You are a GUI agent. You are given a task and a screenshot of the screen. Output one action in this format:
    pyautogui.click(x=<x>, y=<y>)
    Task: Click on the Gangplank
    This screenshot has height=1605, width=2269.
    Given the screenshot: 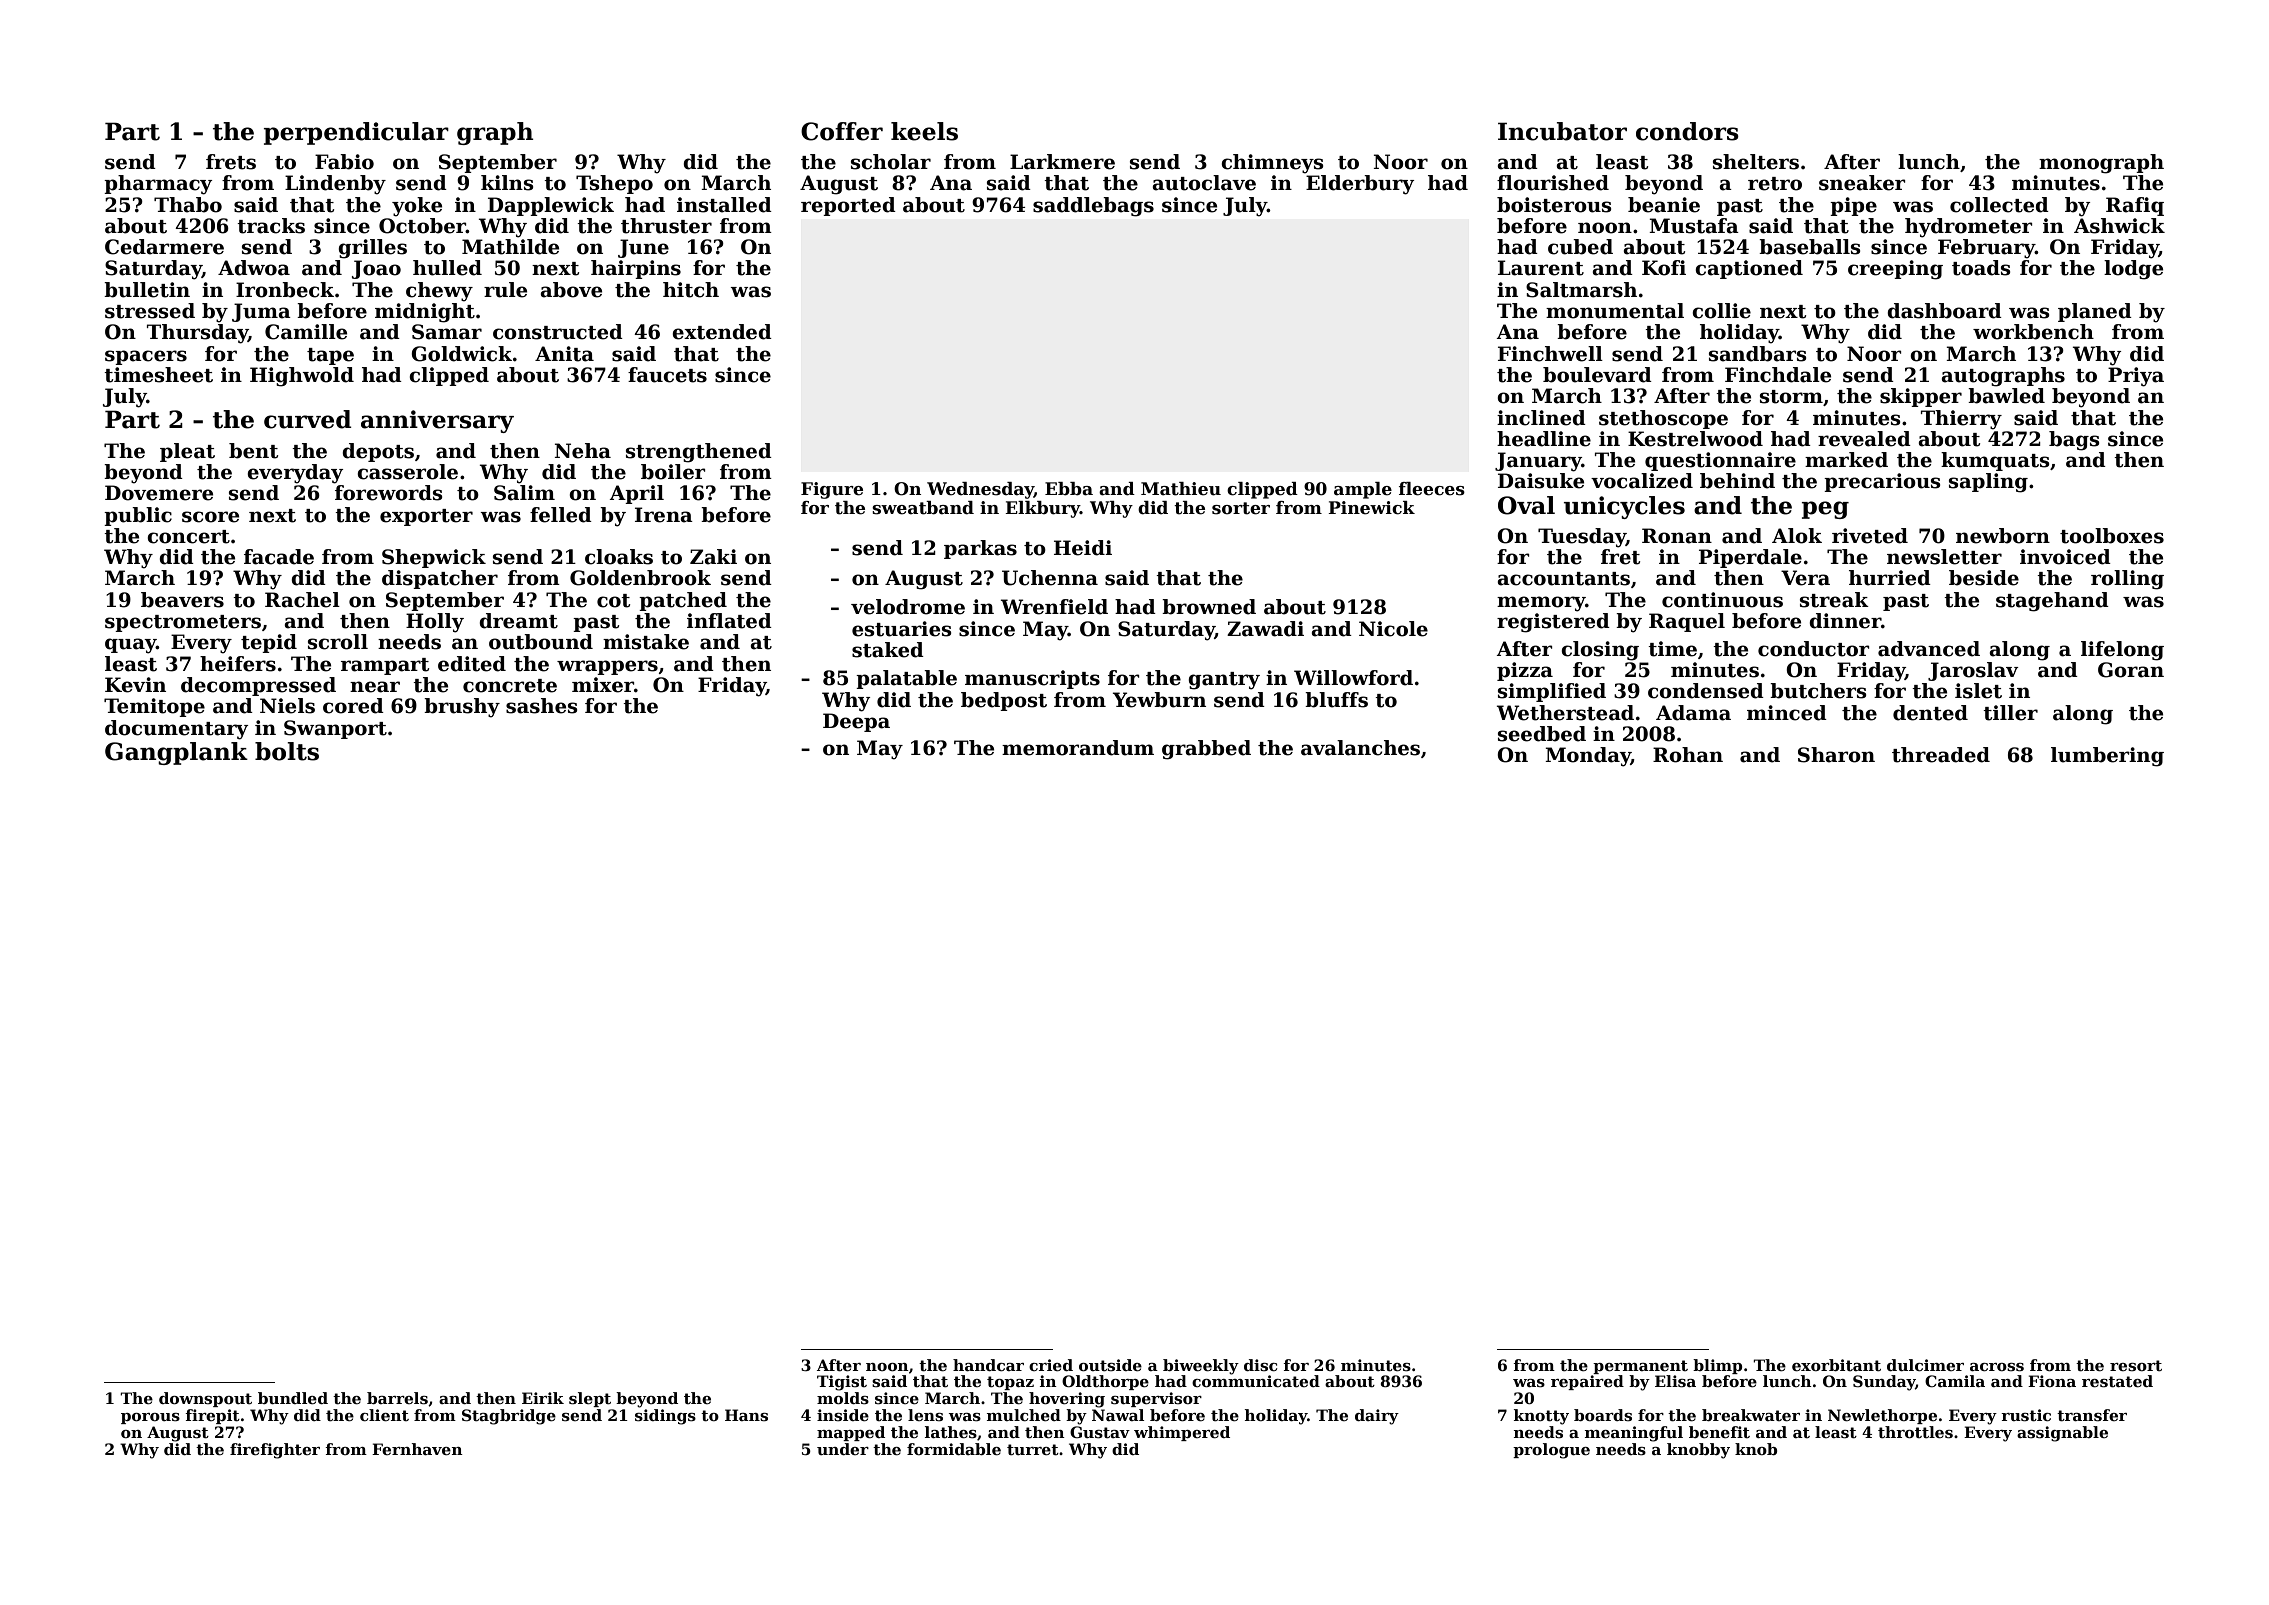 What is the action you would take?
    pyautogui.click(x=176, y=753)
